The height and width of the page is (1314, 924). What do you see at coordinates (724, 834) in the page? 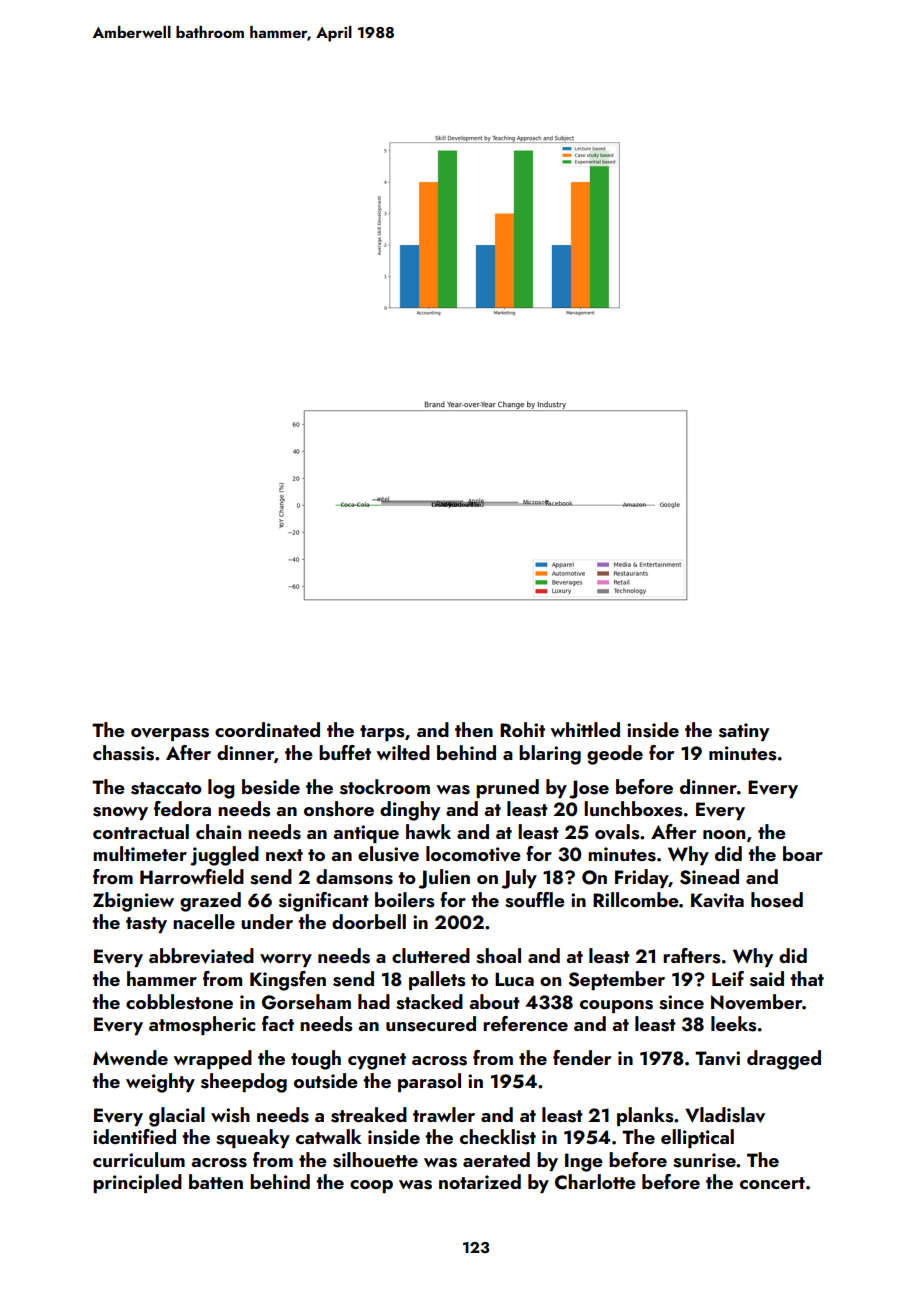
I see `noon` at bounding box center [724, 834].
